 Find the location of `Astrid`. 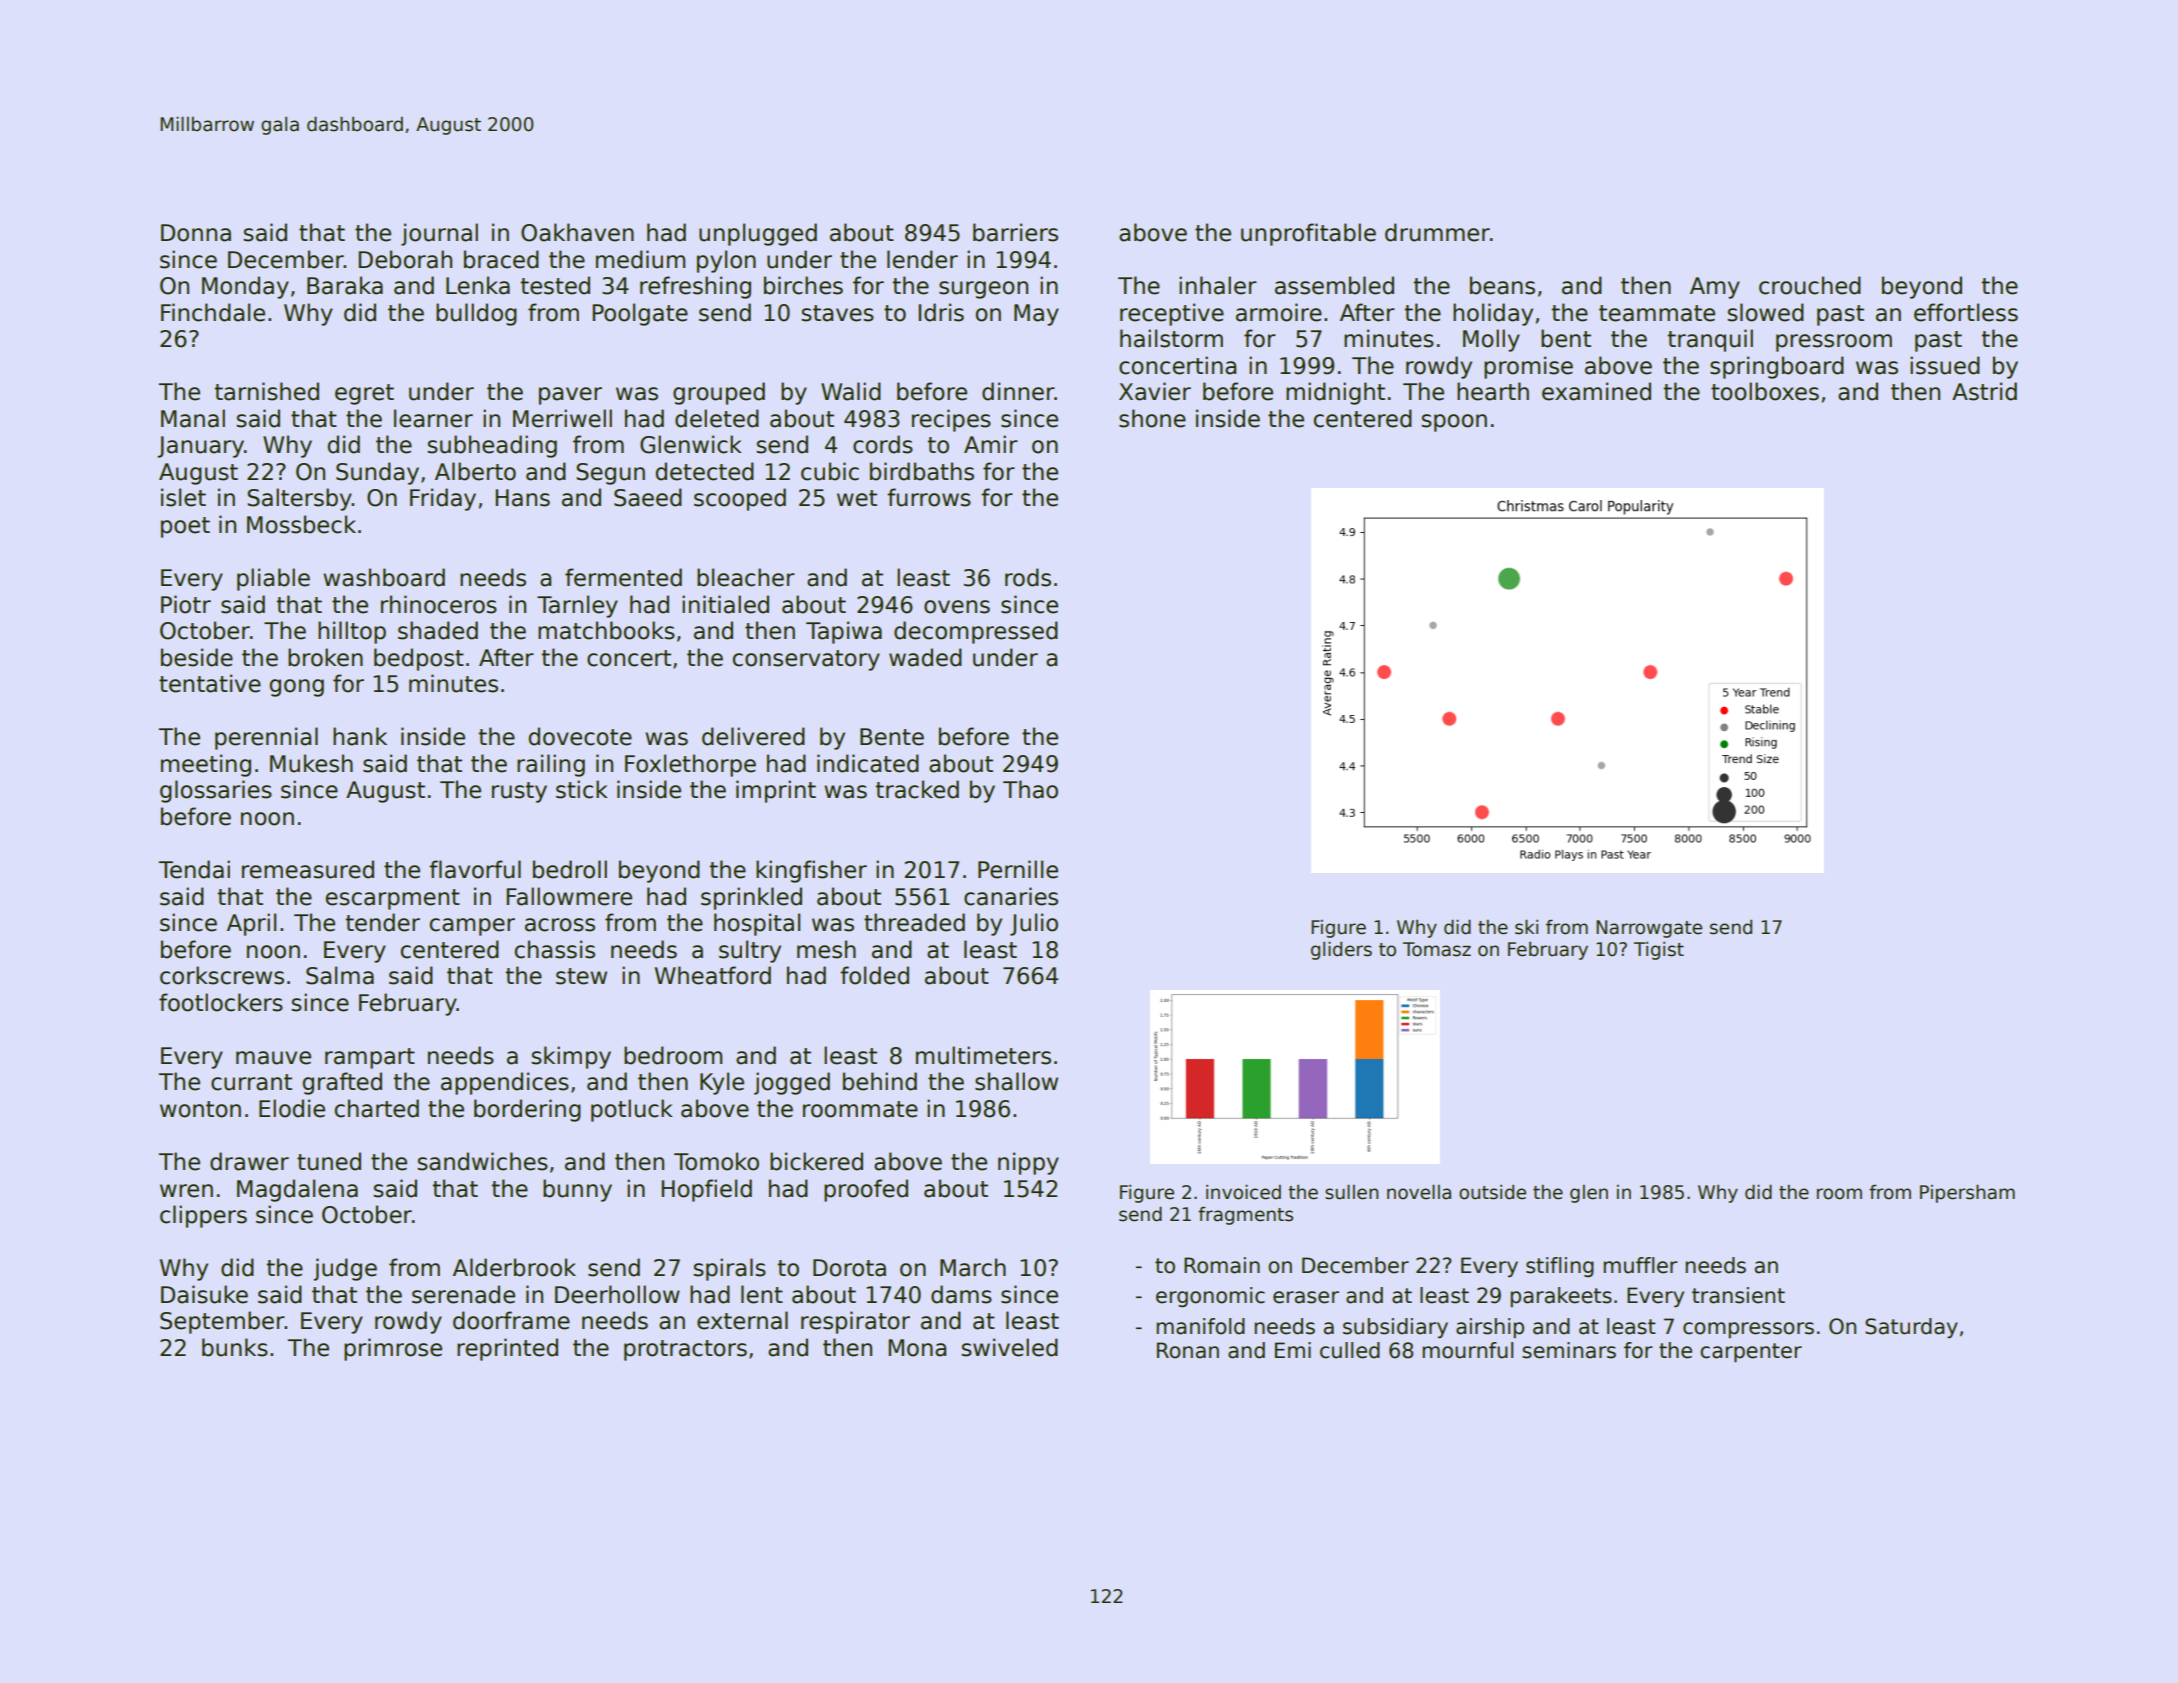

Astrid is located at coordinates (1984, 391).
